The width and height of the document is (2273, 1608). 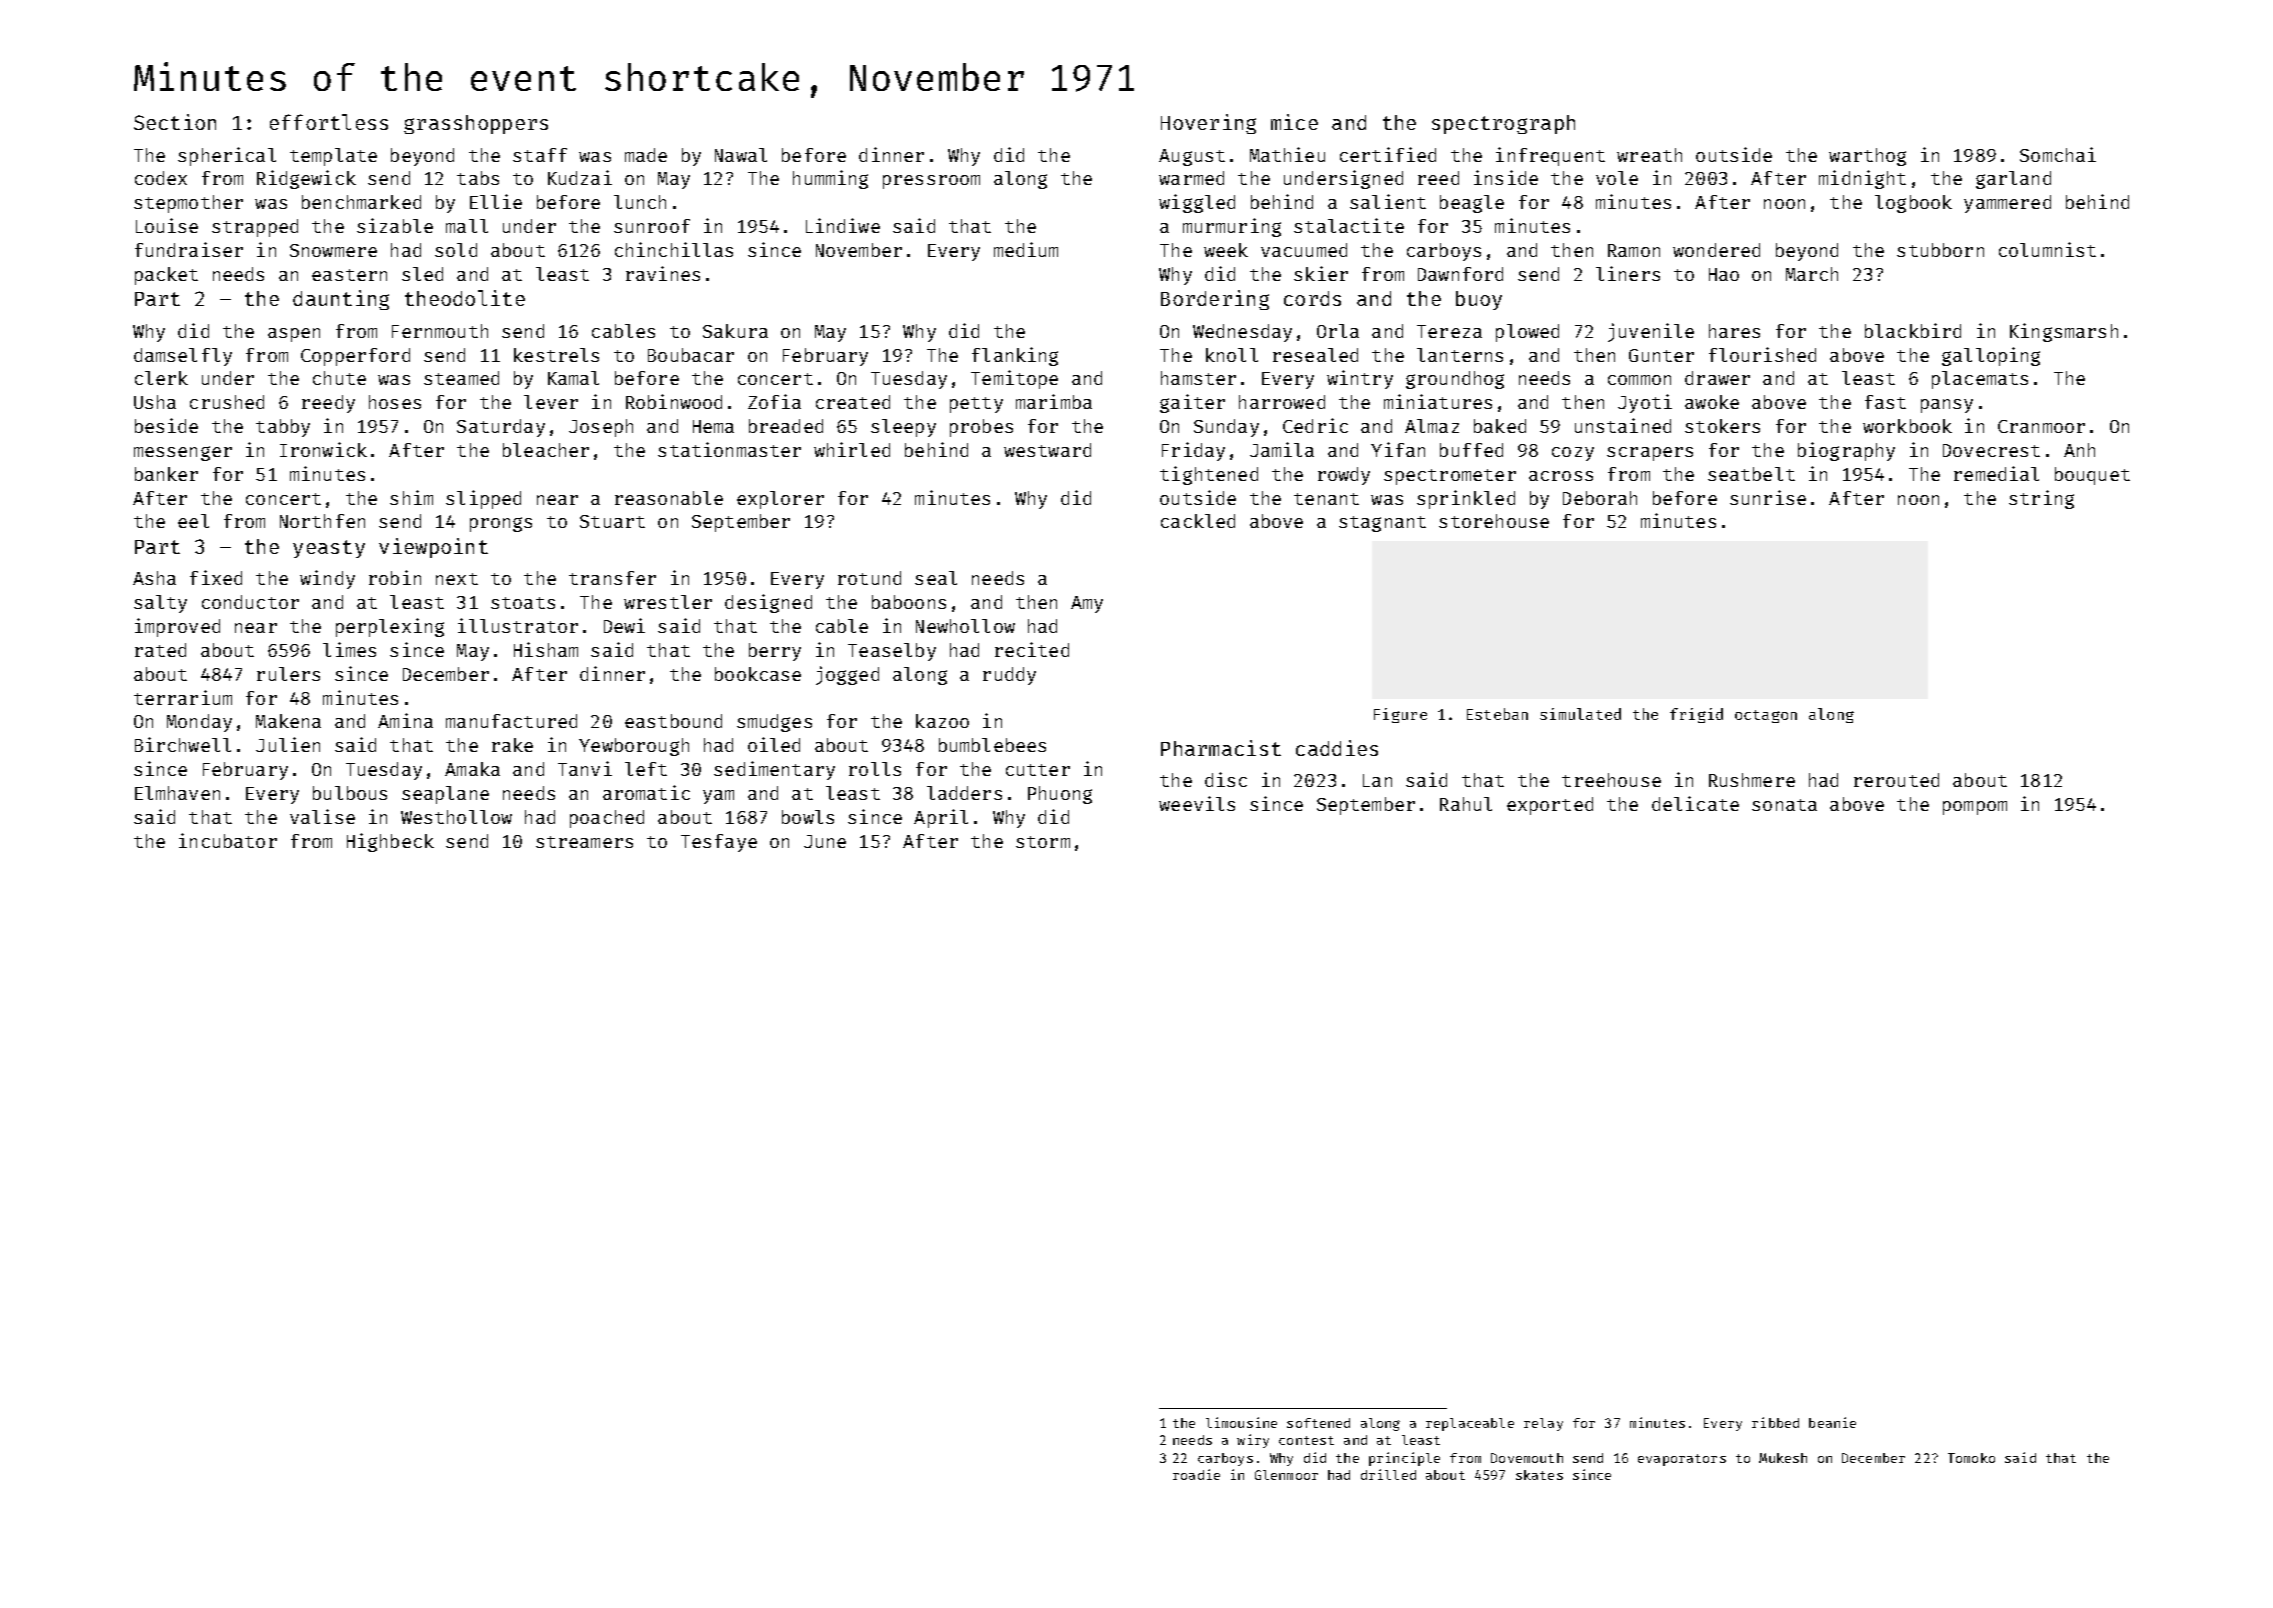 What do you see at coordinates (1208, 124) in the document?
I see `Hovering` at bounding box center [1208, 124].
